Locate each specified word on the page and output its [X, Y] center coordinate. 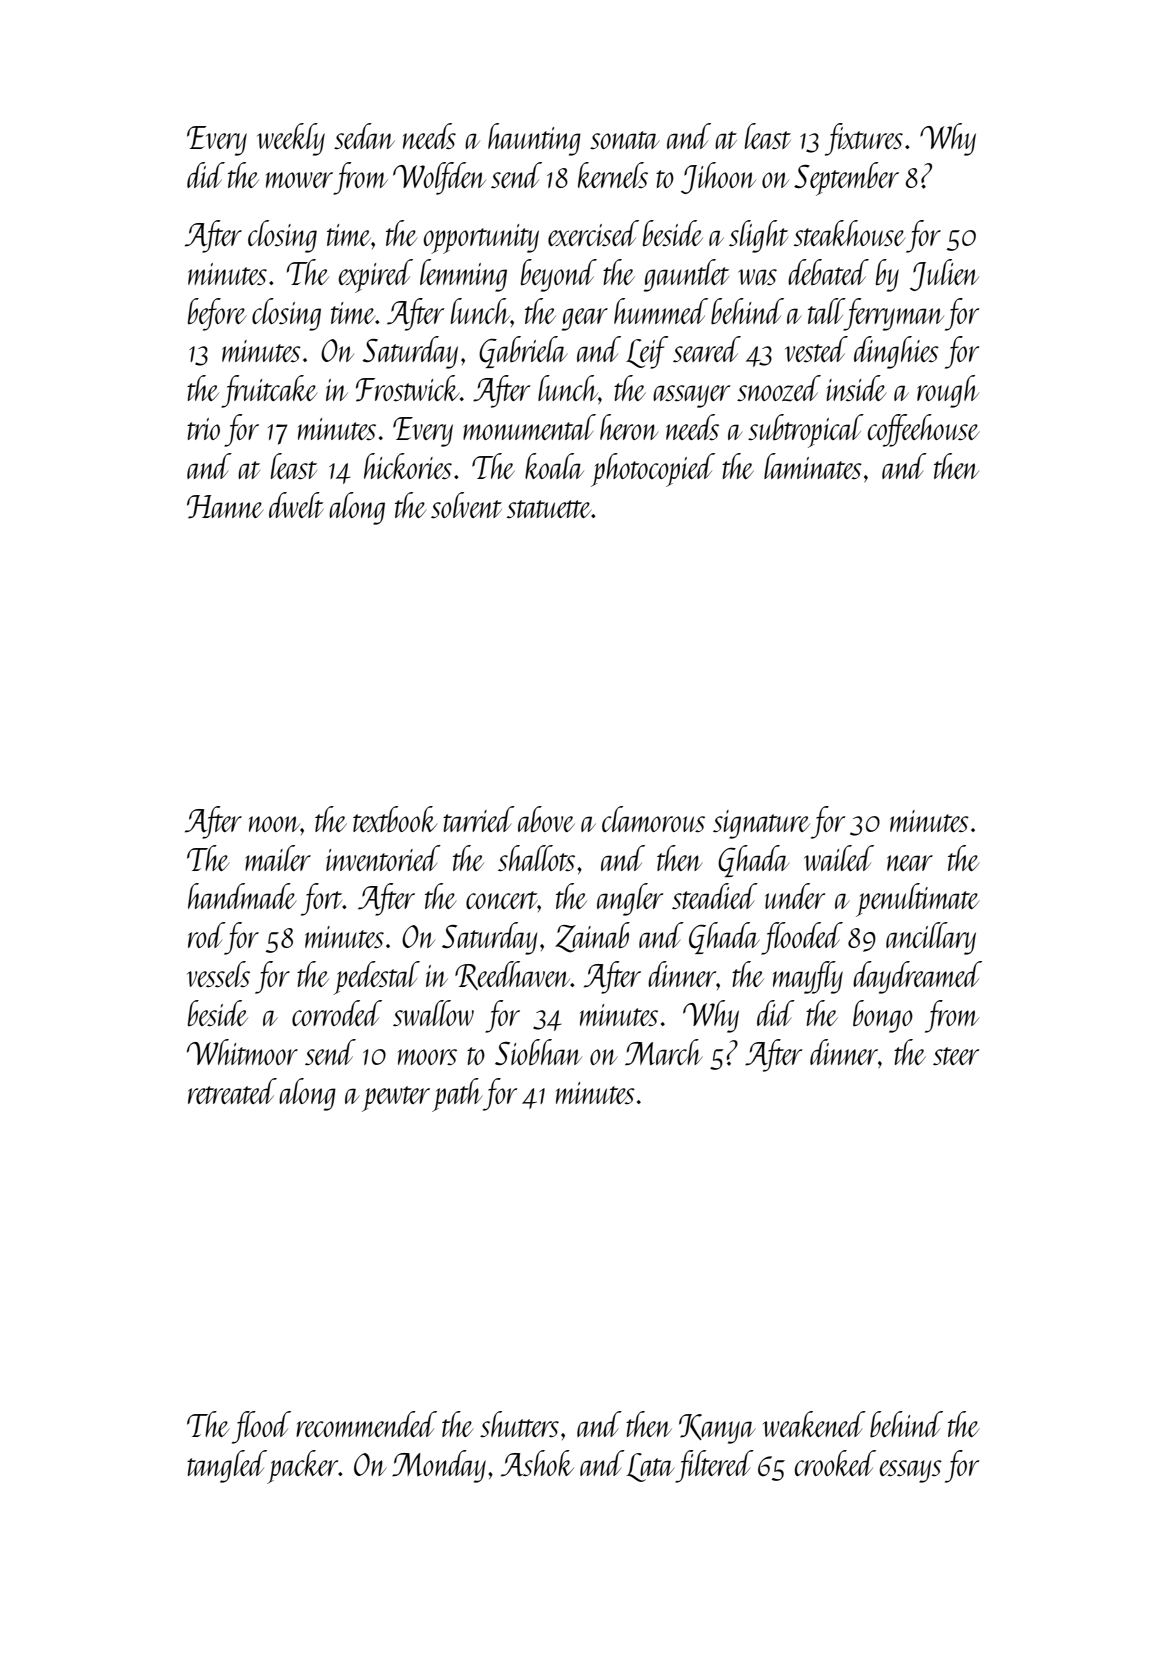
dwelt [296, 505]
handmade [242, 896]
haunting [534, 139]
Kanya [717, 1429]
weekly [291, 139]
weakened [814, 1424]
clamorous [653, 819]
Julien [944, 275]
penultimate [918, 900]
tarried [479, 819]
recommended [366, 1424]
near [910, 863]
